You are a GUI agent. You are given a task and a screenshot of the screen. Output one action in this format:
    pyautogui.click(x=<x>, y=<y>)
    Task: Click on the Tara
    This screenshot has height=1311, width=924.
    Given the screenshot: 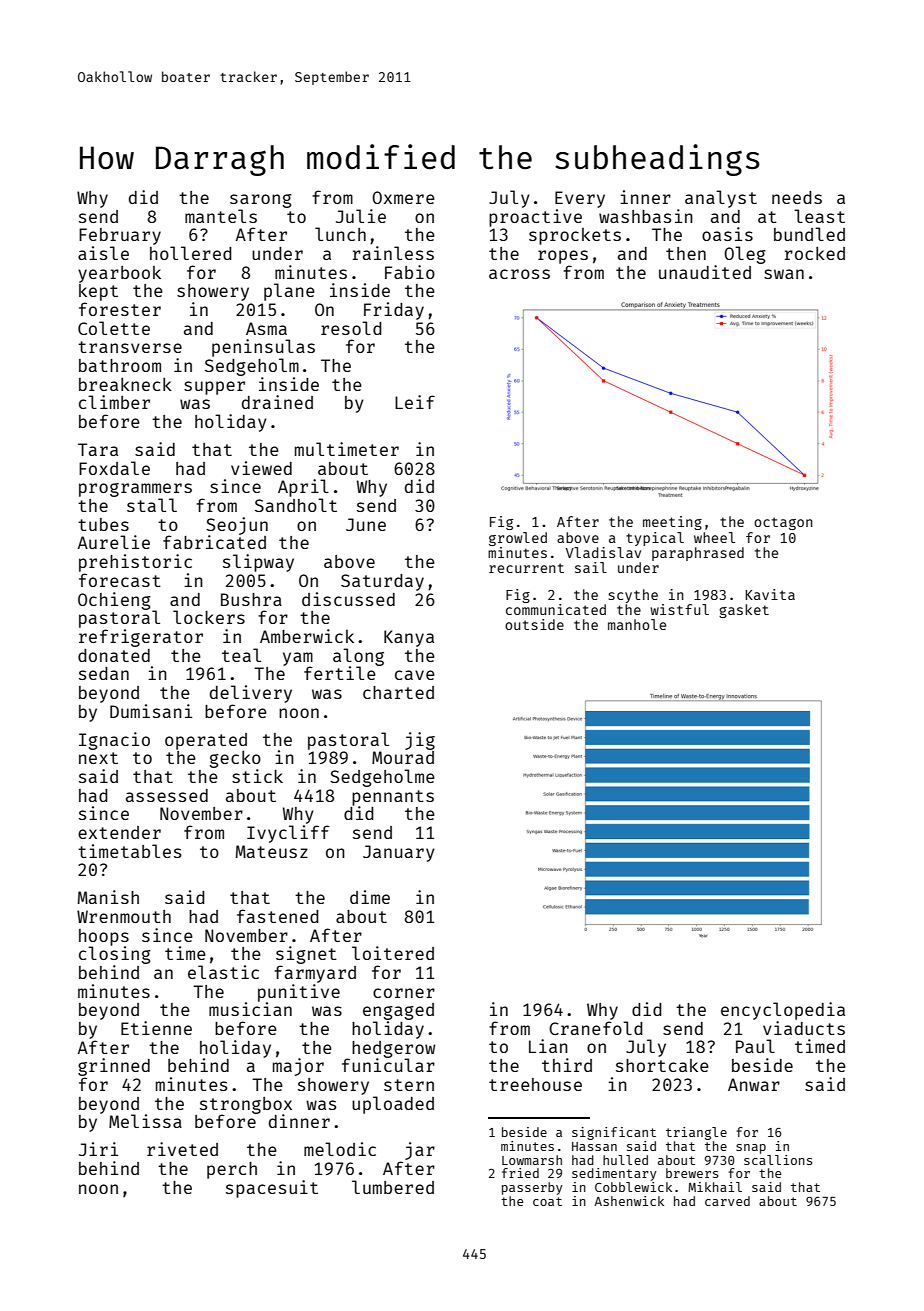 What is the action you would take?
    pyautogui.click(x=98, y=449)
